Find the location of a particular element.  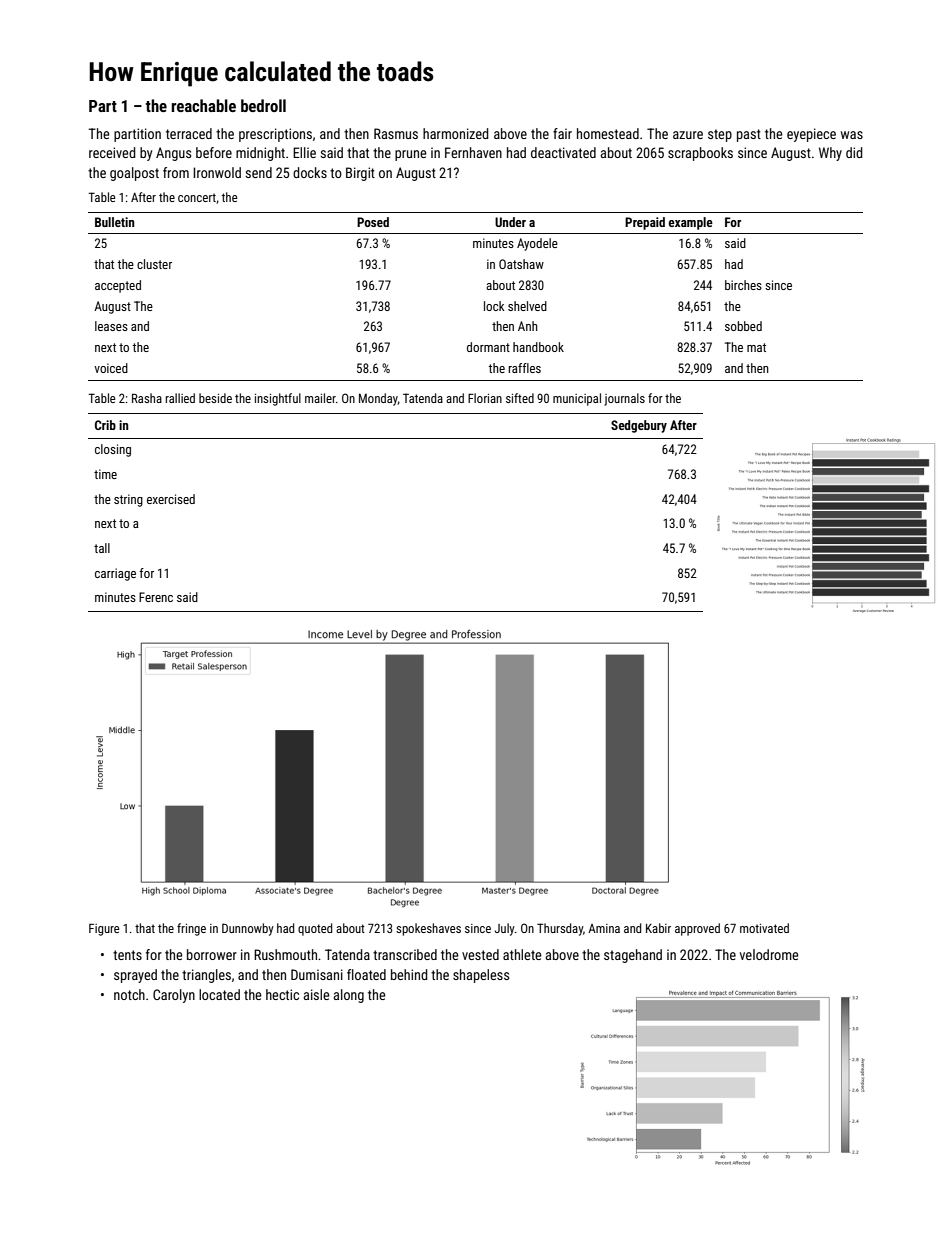

example is located at coordinates (690, 223).
